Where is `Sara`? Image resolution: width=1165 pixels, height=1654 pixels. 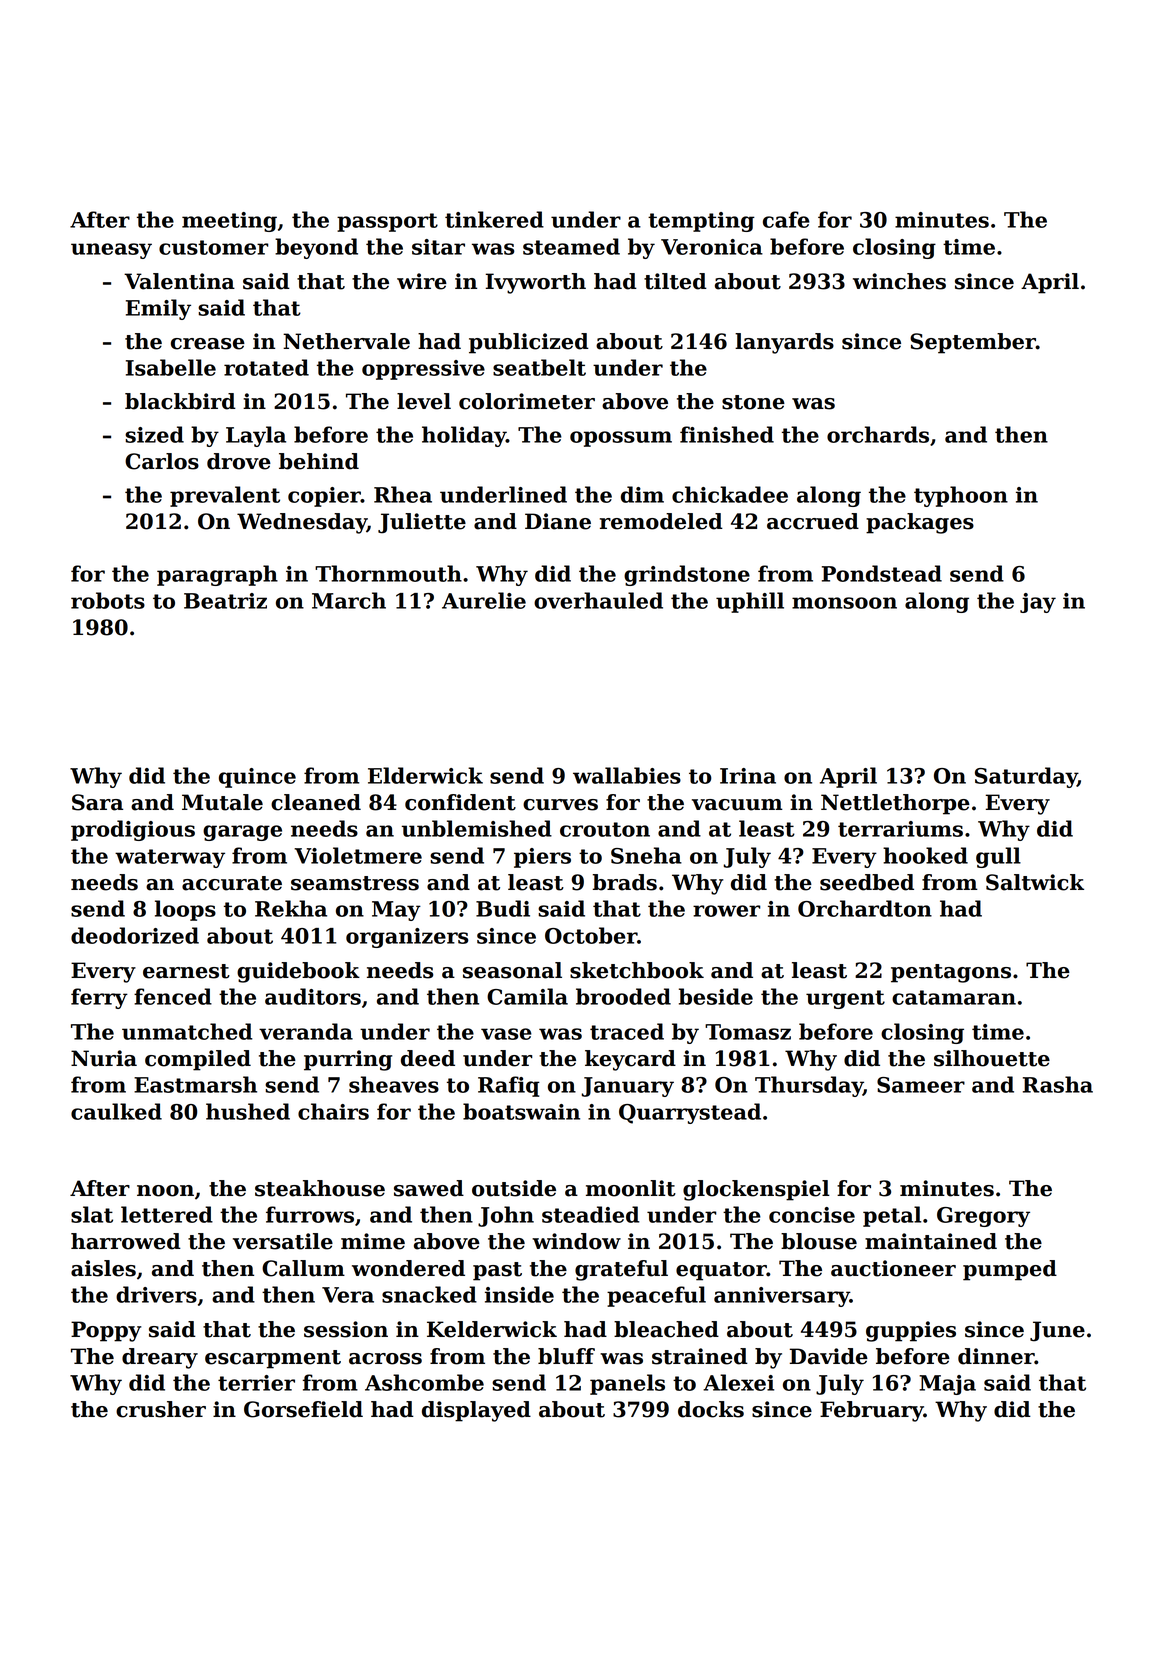 Sara is located at coordinates (97, 802).
